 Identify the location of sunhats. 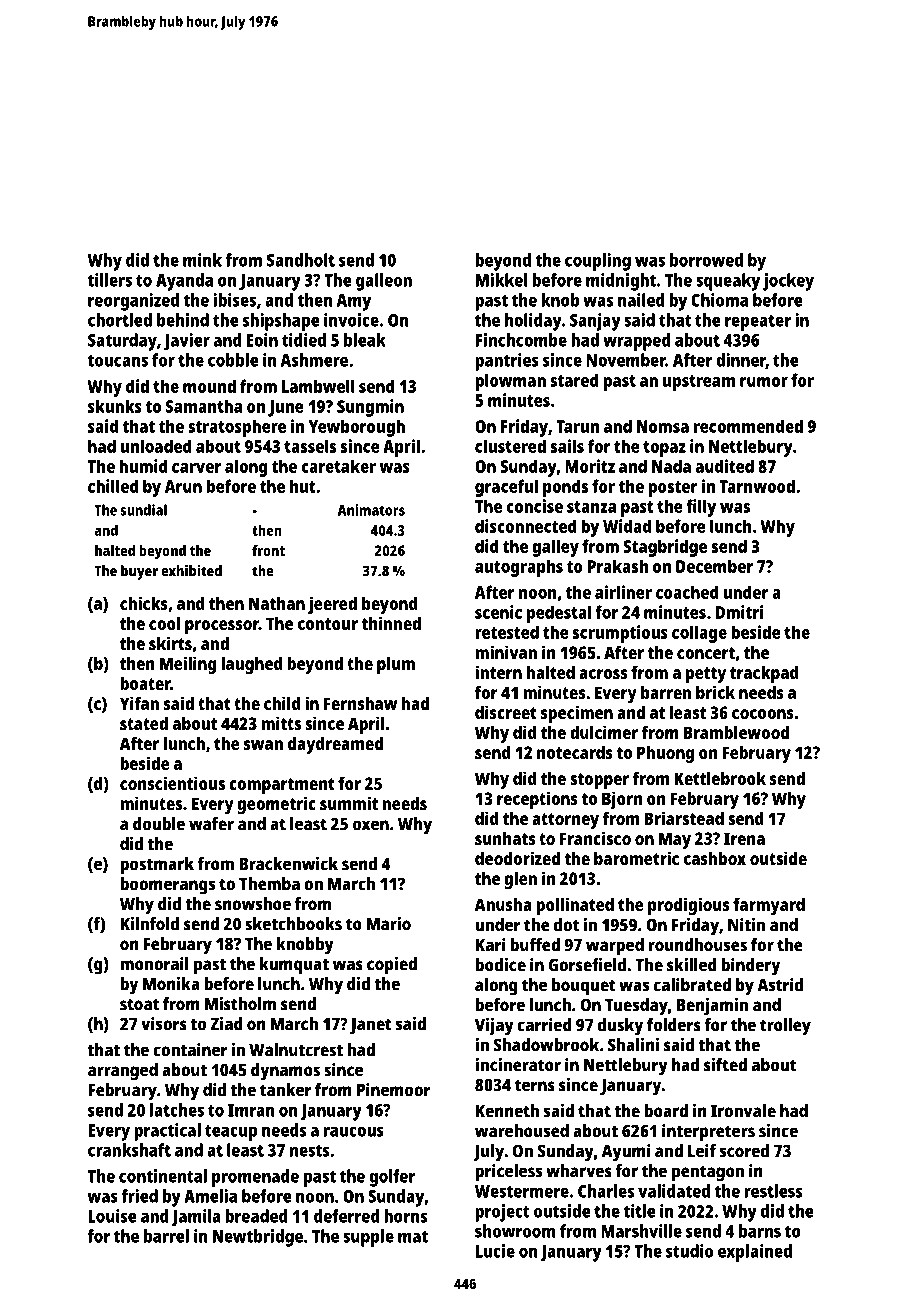
(505, 838).
